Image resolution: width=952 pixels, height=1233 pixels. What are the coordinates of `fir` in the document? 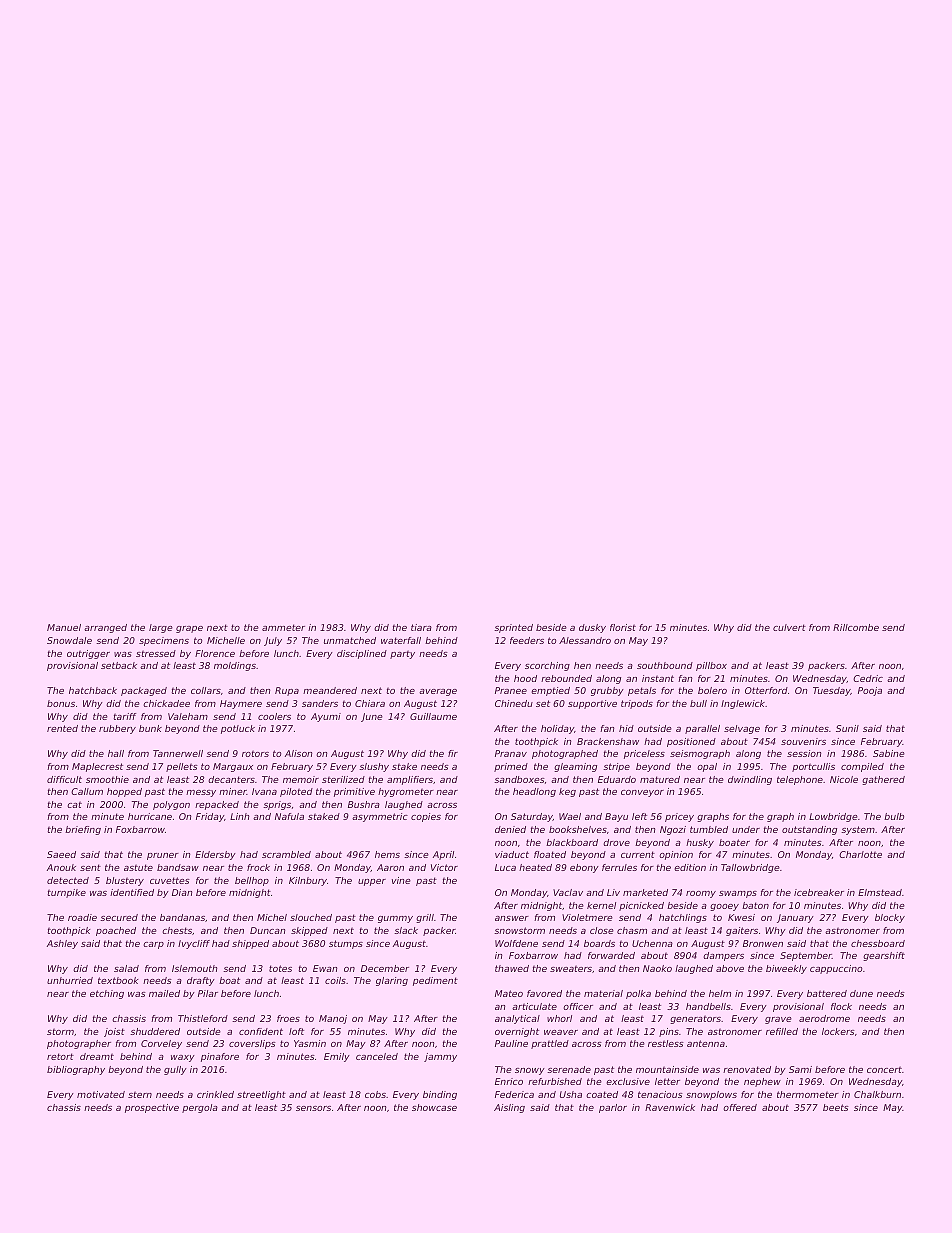 It's located at (453, 753).
